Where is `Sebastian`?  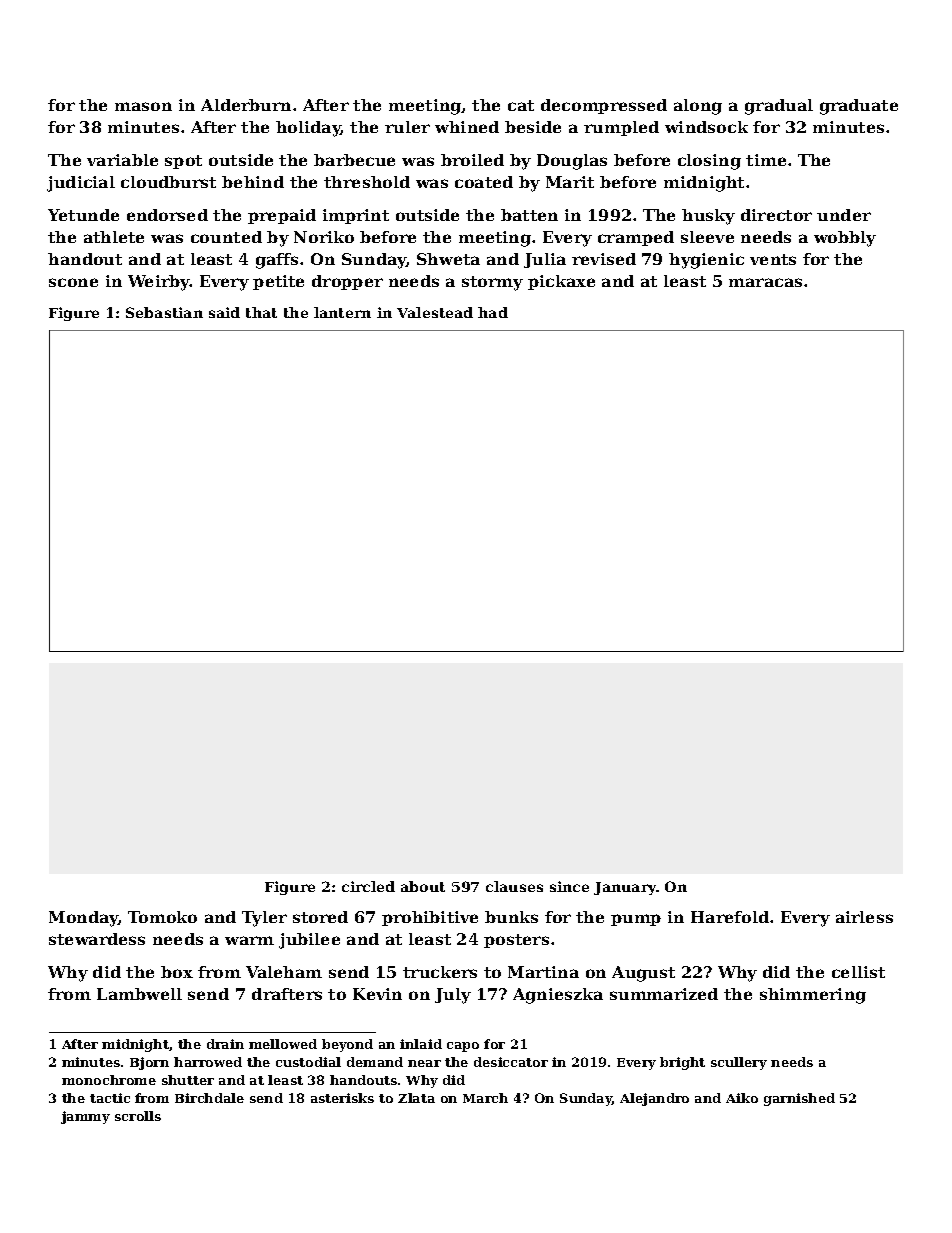 Sebastian is located at coordinates (164, 312).
